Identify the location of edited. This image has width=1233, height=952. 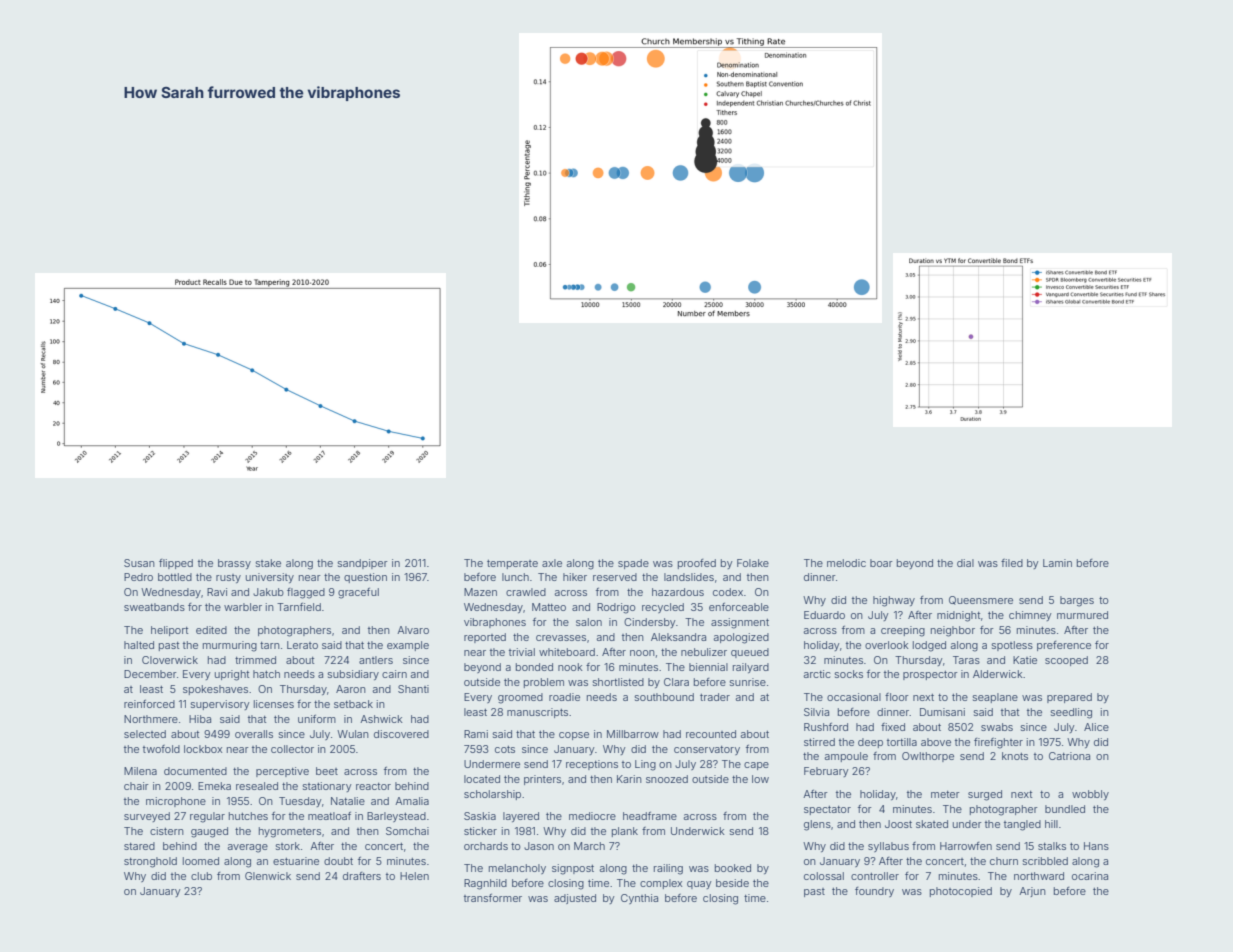
(211, 630).
